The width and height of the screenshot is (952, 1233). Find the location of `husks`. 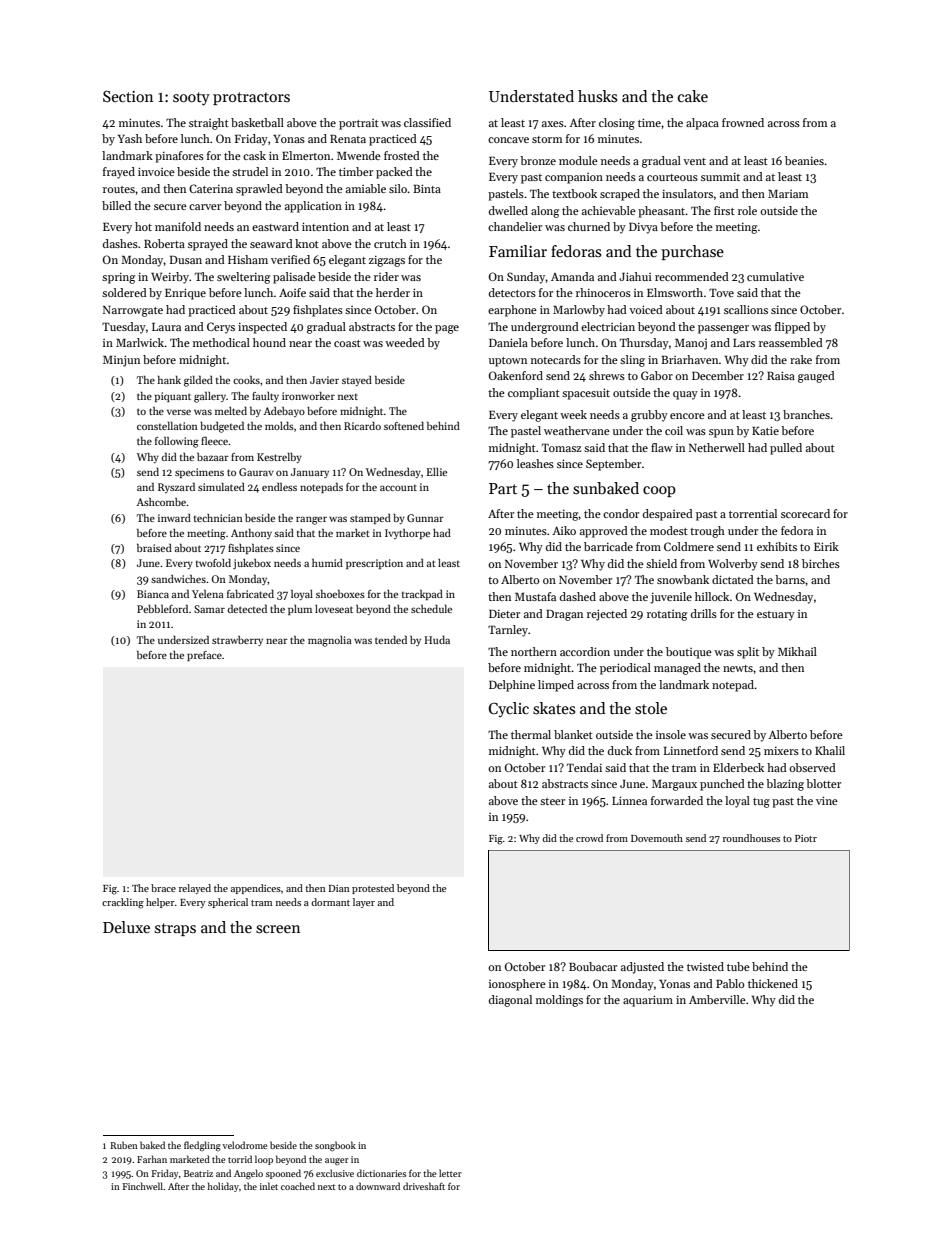

husks is located at coordinates (597, 96).
